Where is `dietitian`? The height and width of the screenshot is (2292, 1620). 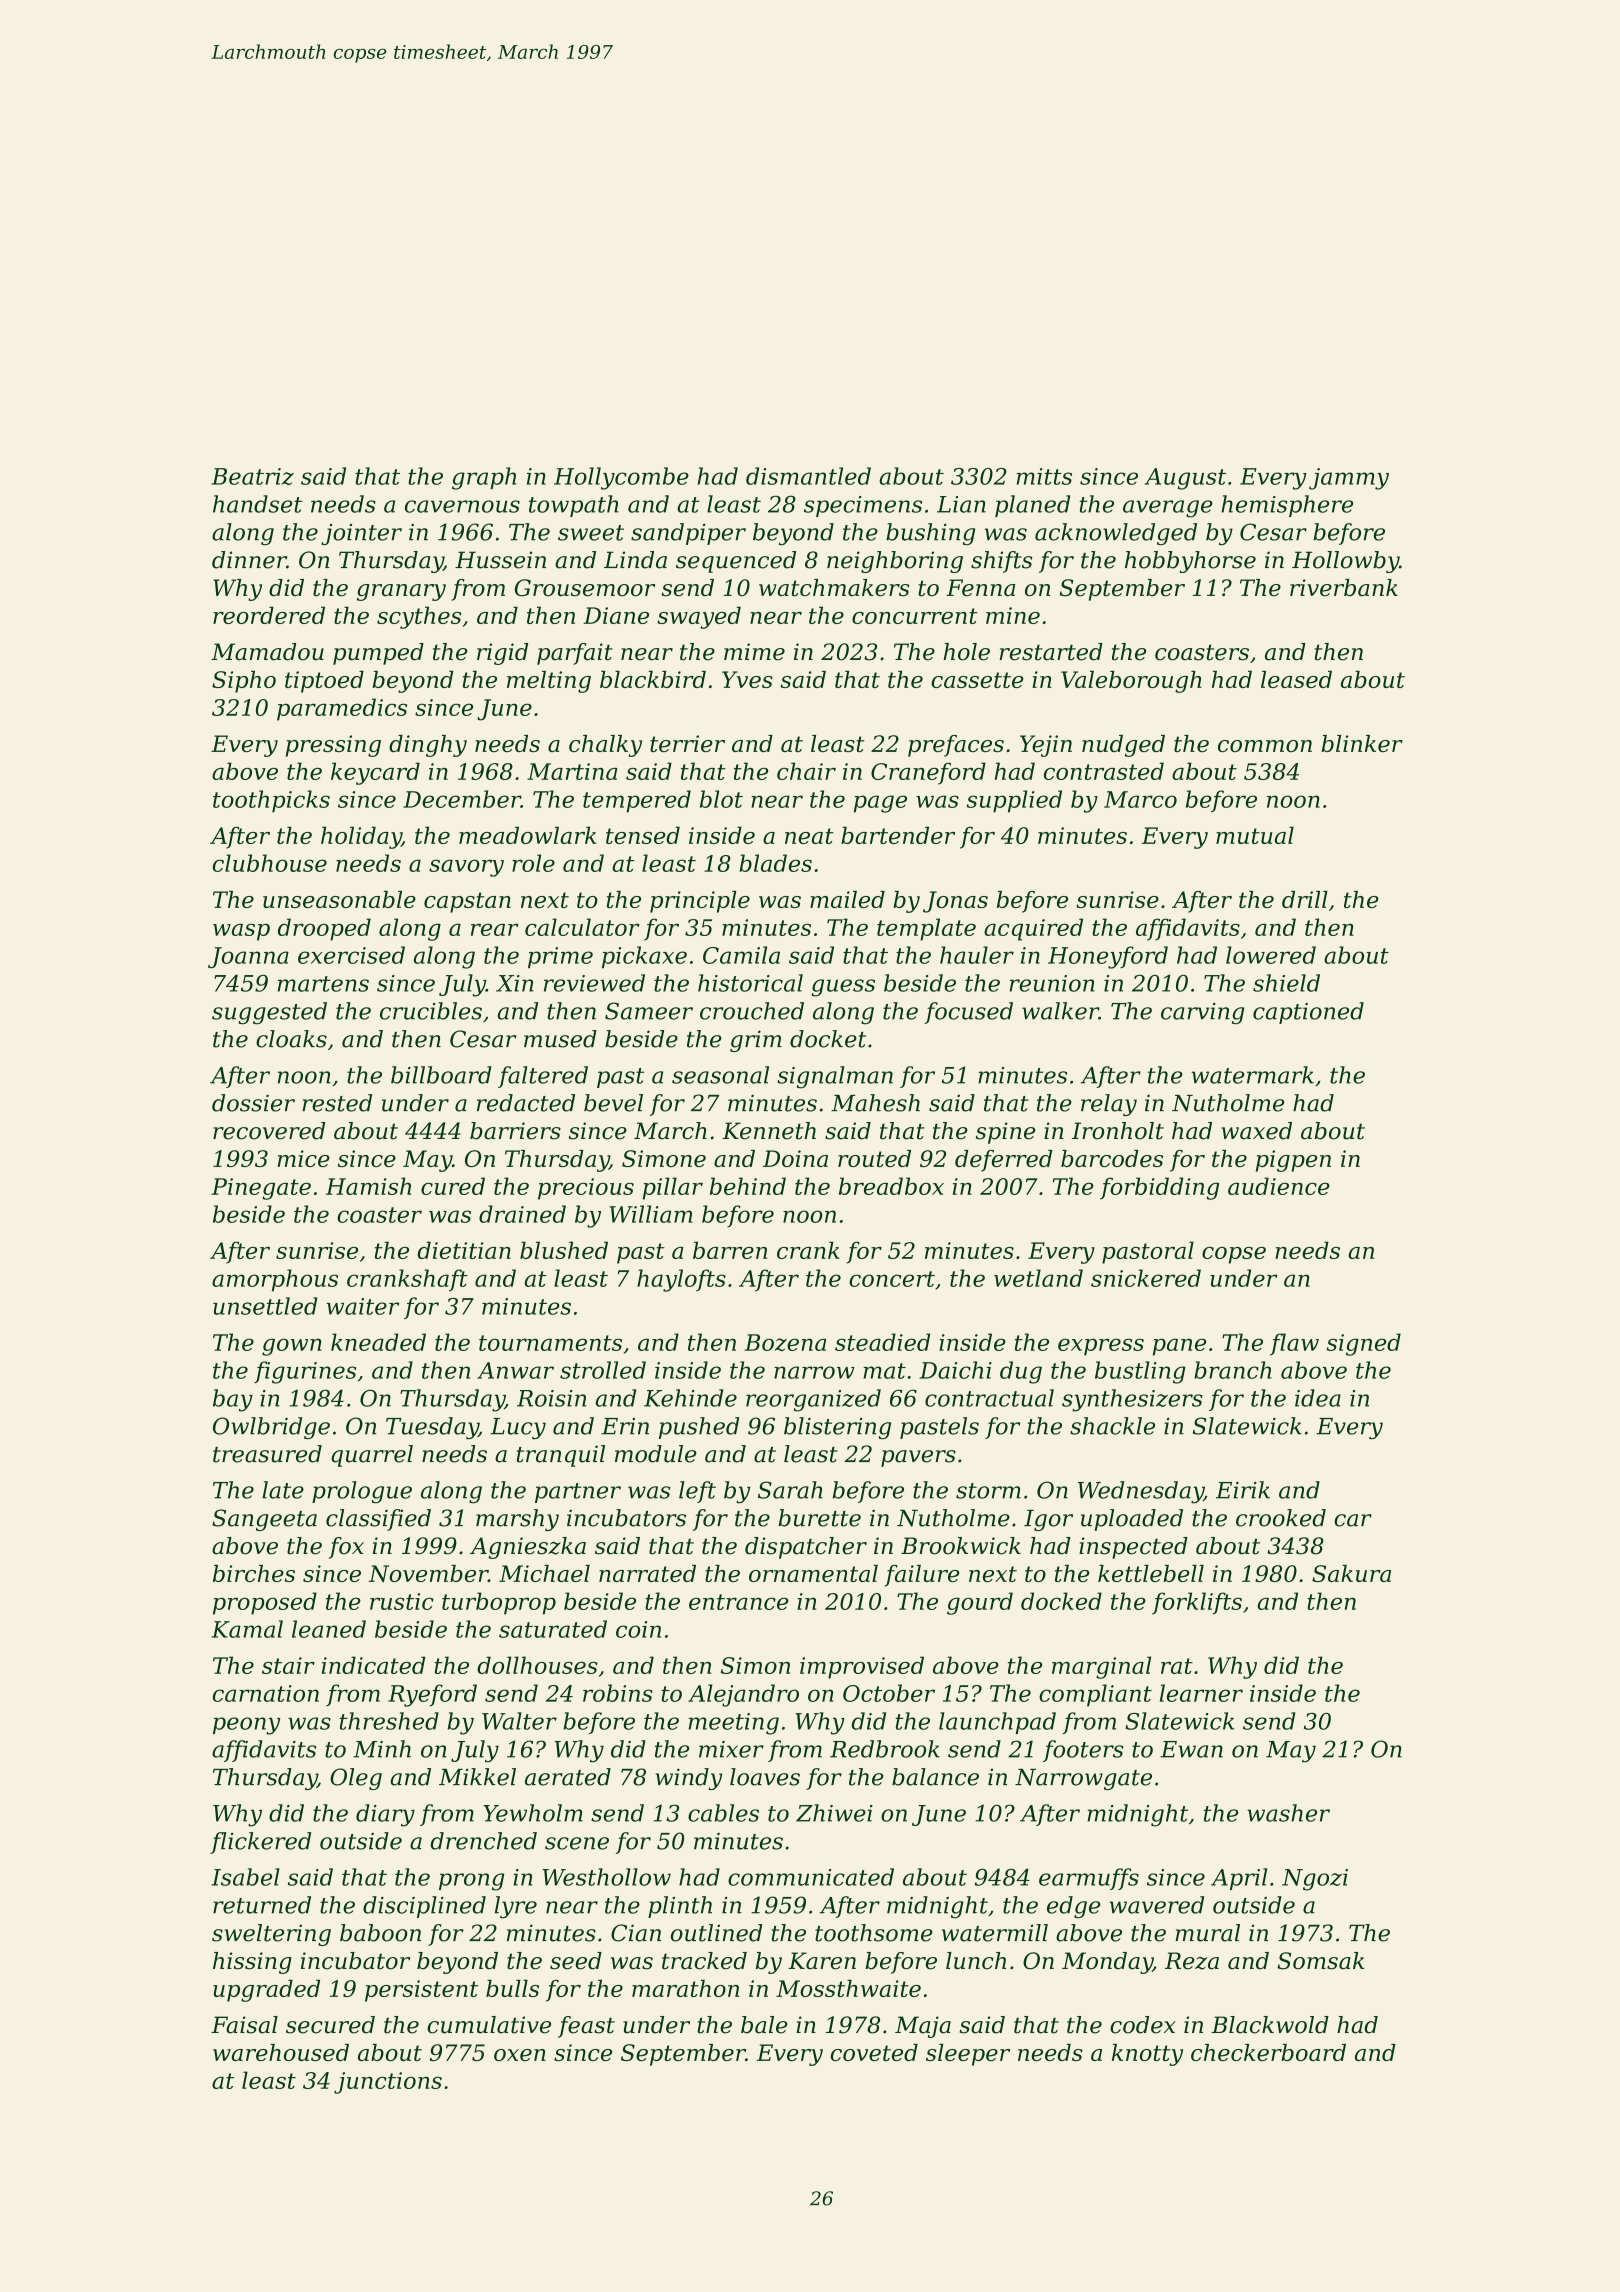
dietitian is located at coordinates (464, 1250).
